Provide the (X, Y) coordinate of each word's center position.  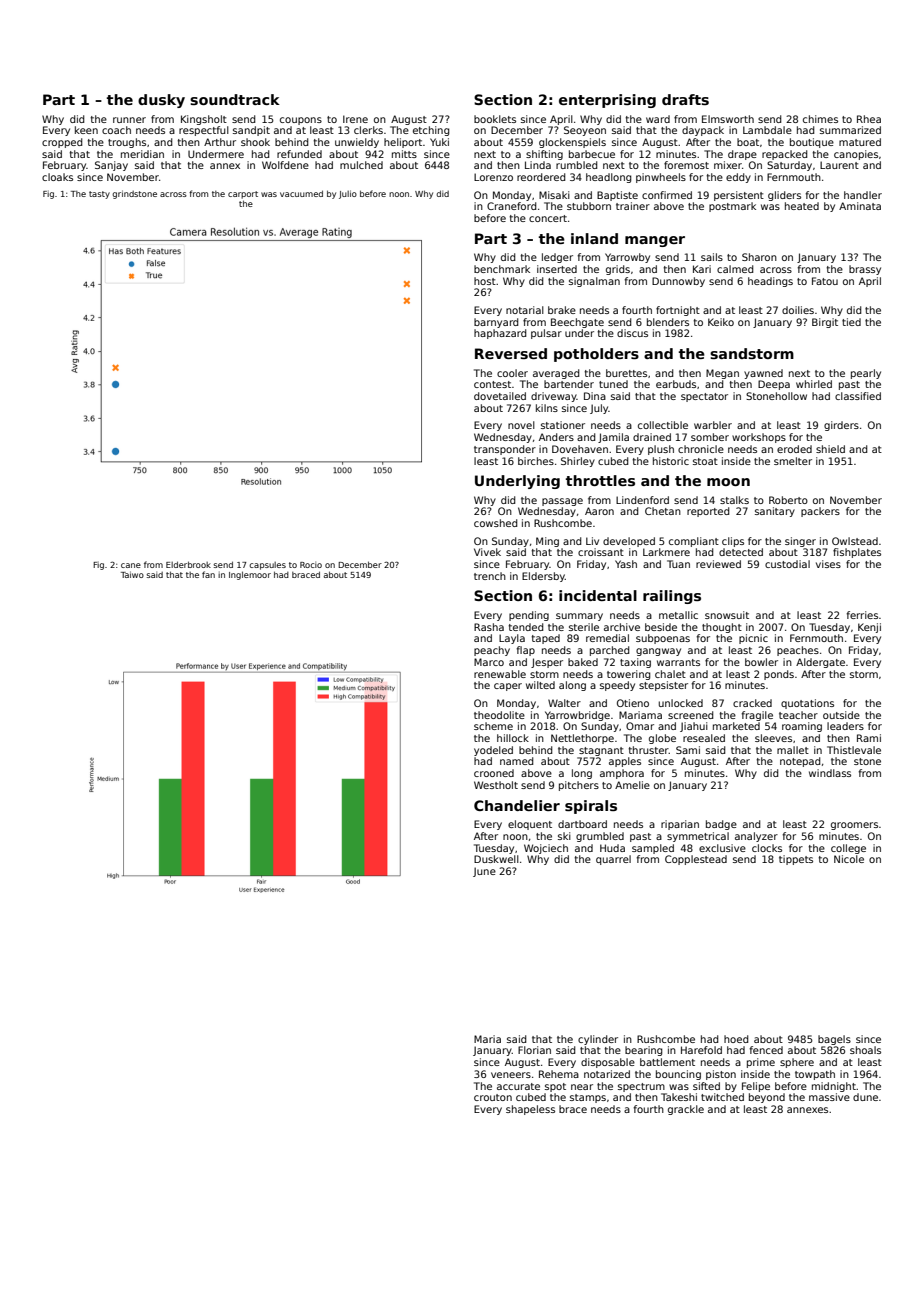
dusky (161, 101)
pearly (866, 374)
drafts (685, 99)
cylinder (598, 1040)
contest (492, 384)
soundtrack (235, 99)
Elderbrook (188, 564)
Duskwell (496, 859)
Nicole (849, 859)
